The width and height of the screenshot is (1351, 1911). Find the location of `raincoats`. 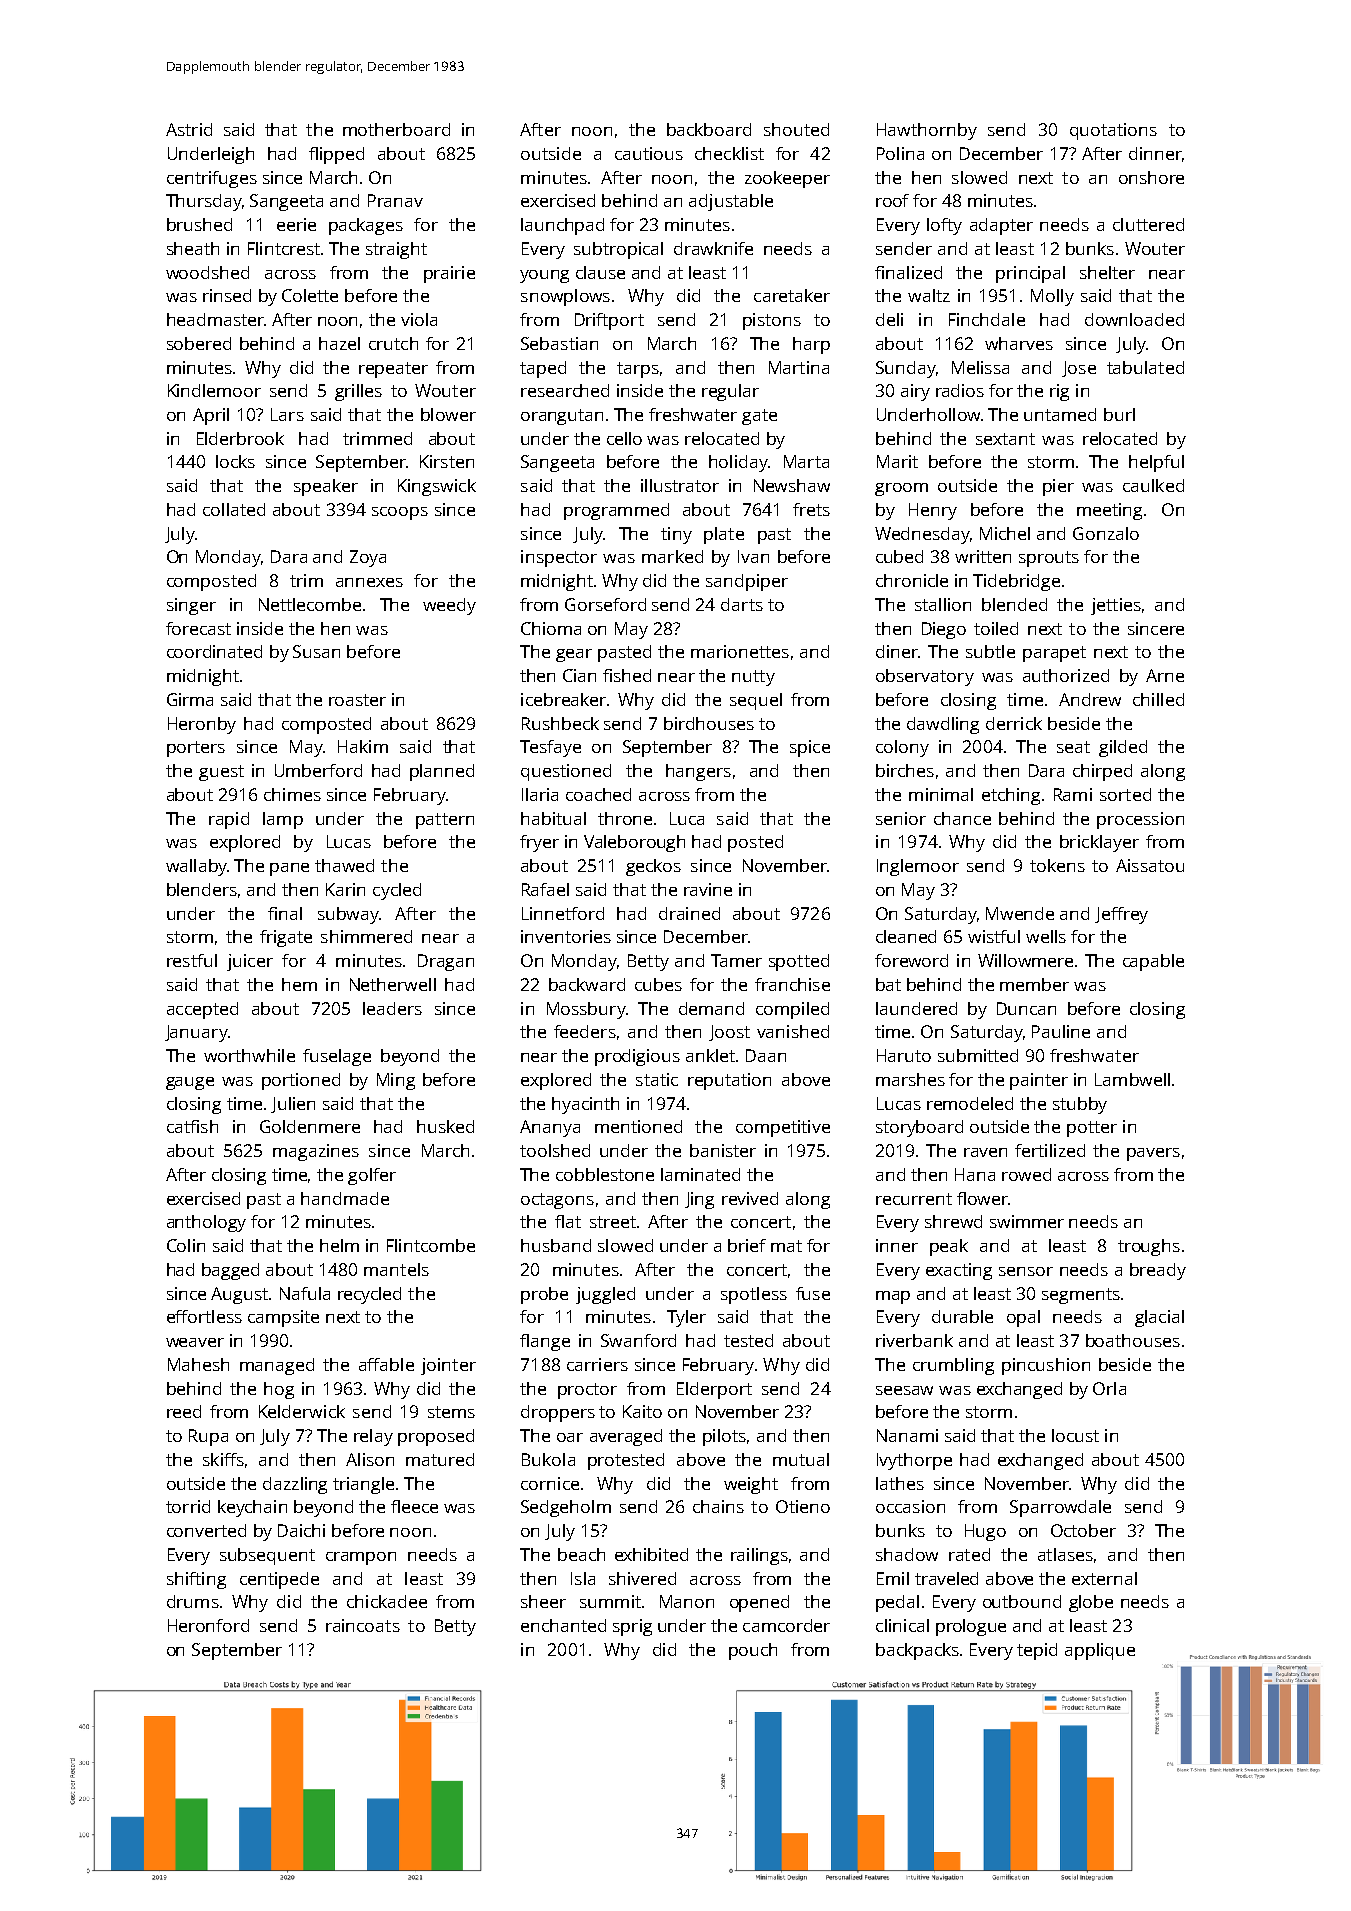

raincoats is located at coordinates (363, 1625).
